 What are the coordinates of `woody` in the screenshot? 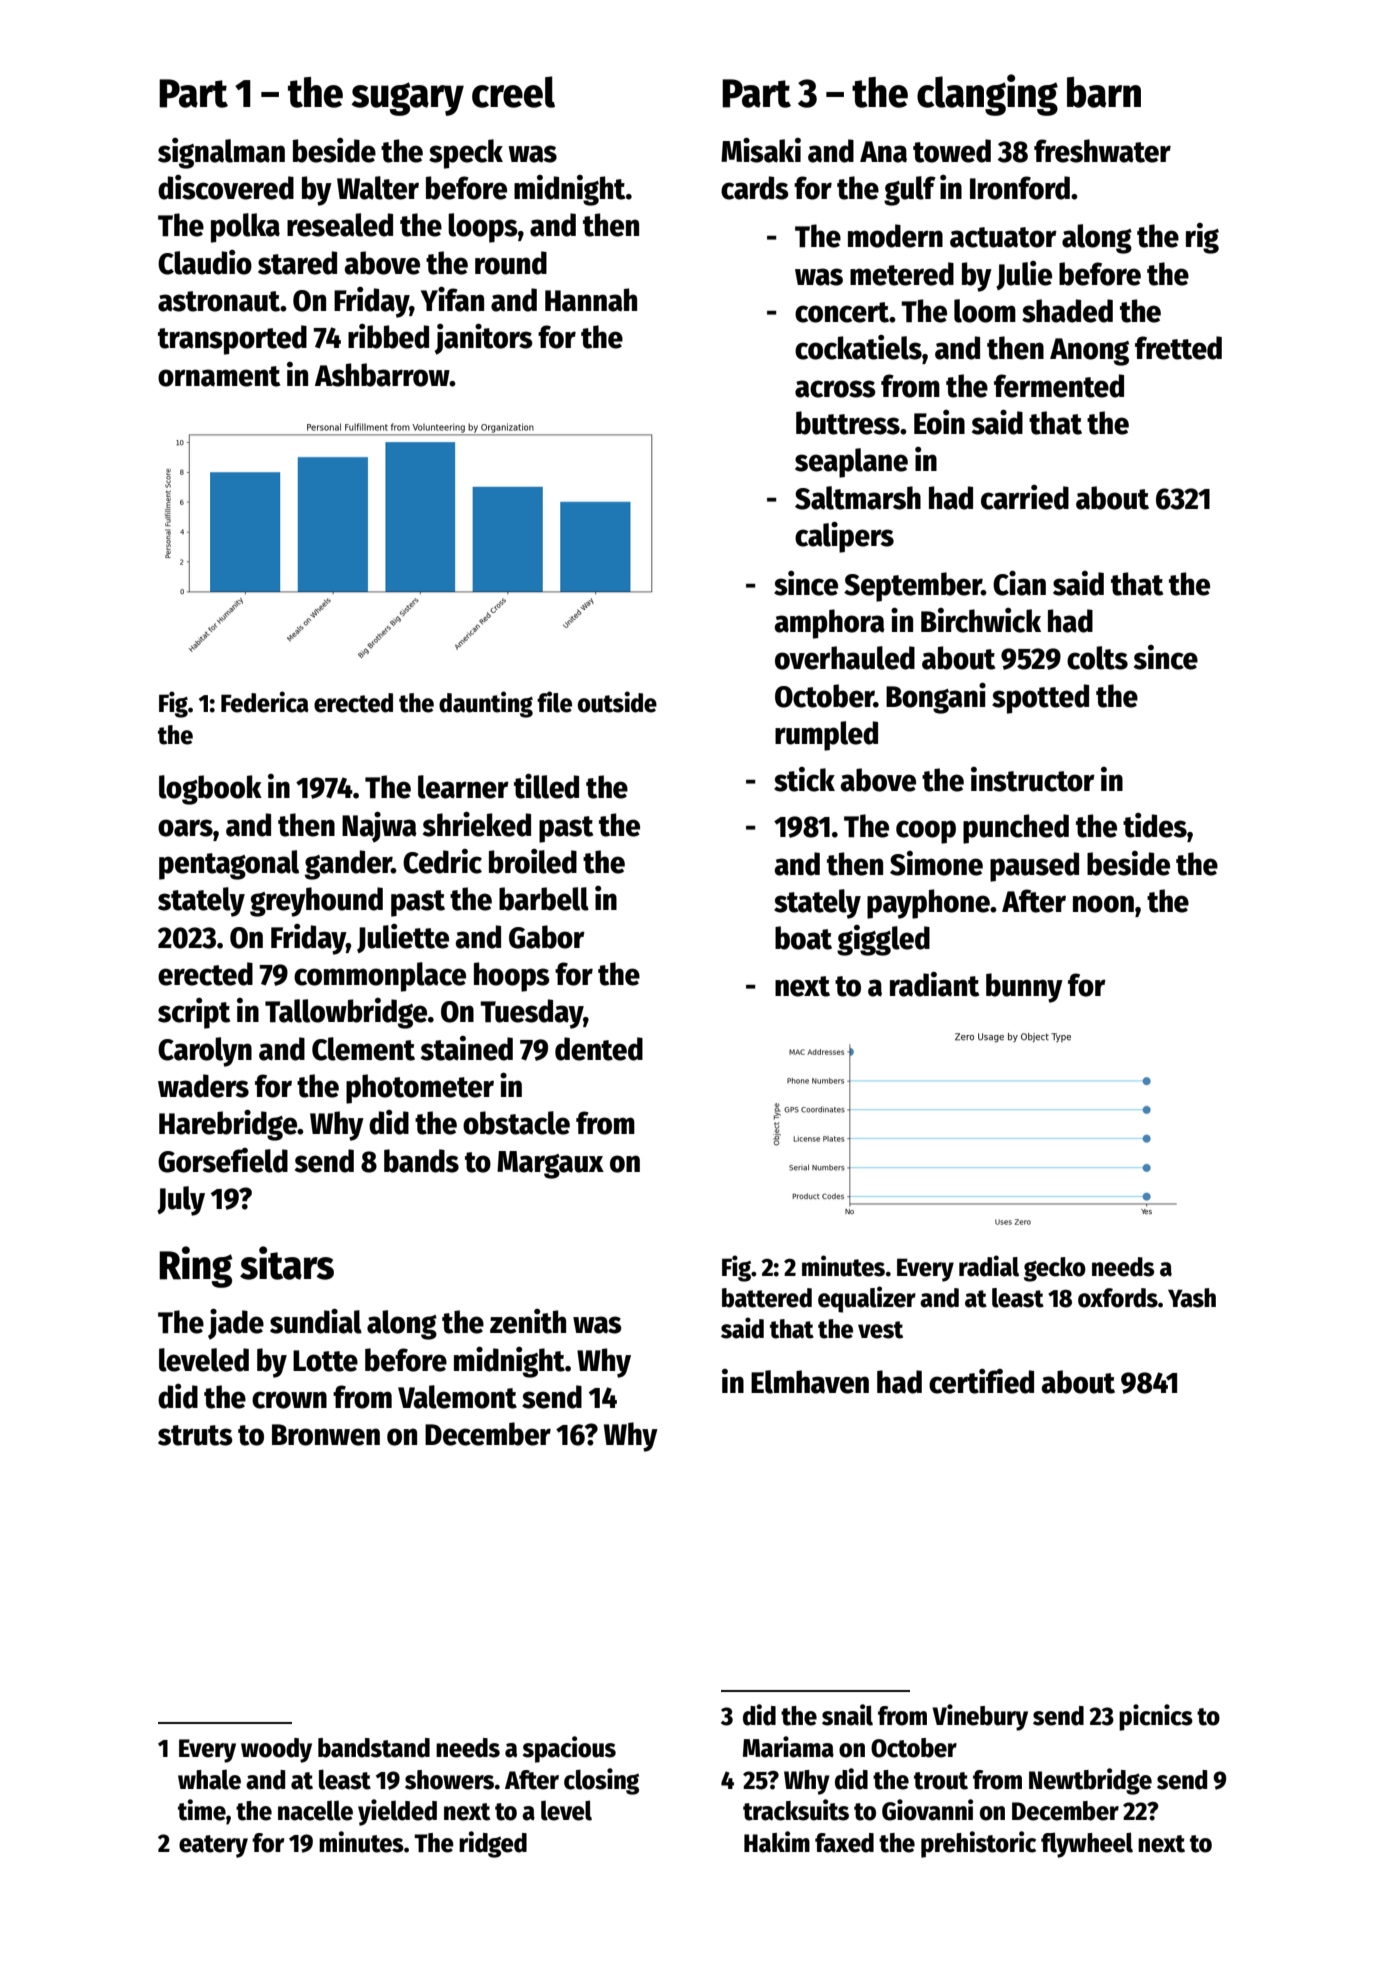 It's located at (276, 1750).
